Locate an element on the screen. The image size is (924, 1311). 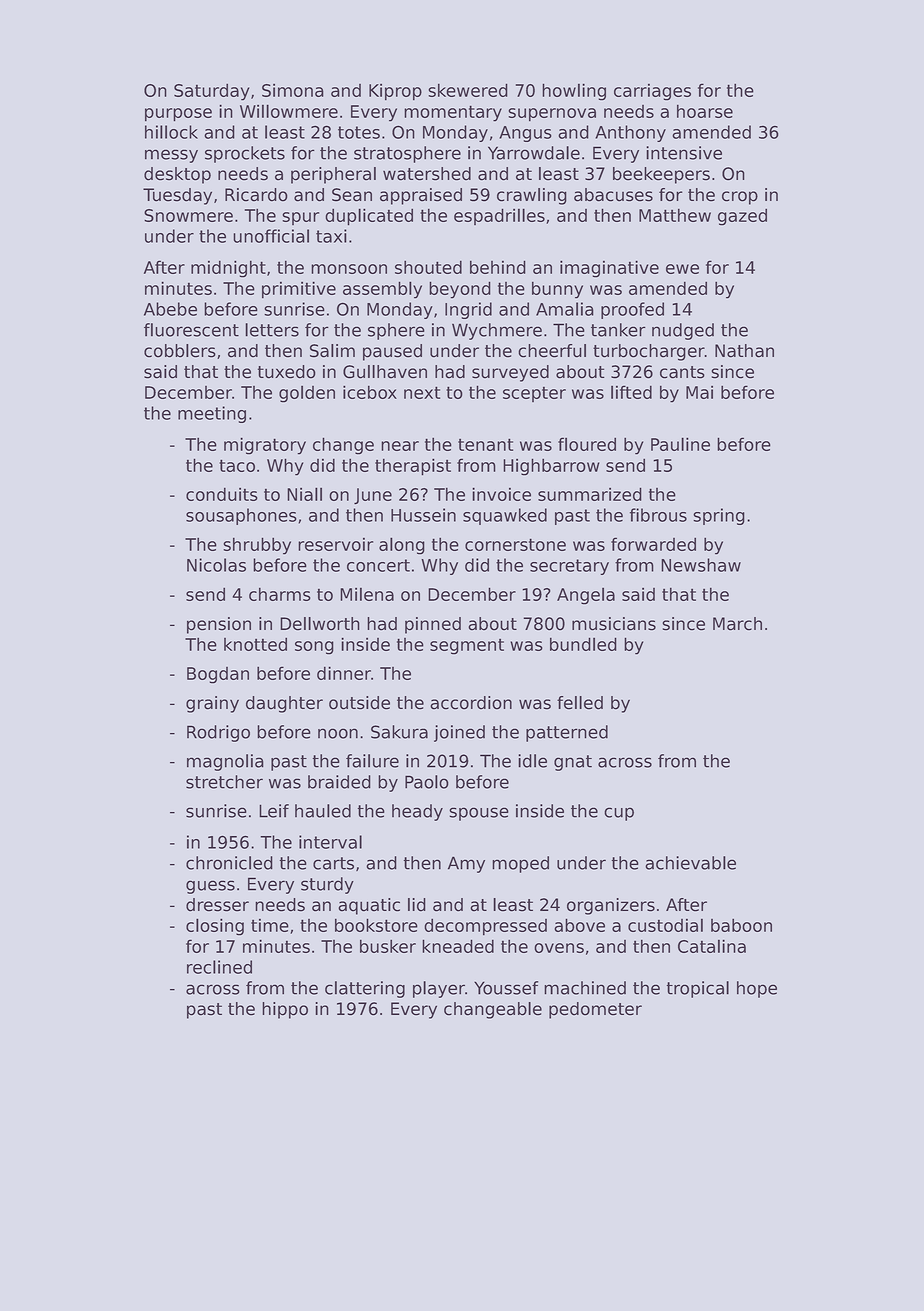
howling is located at coordinates (574, 92).
